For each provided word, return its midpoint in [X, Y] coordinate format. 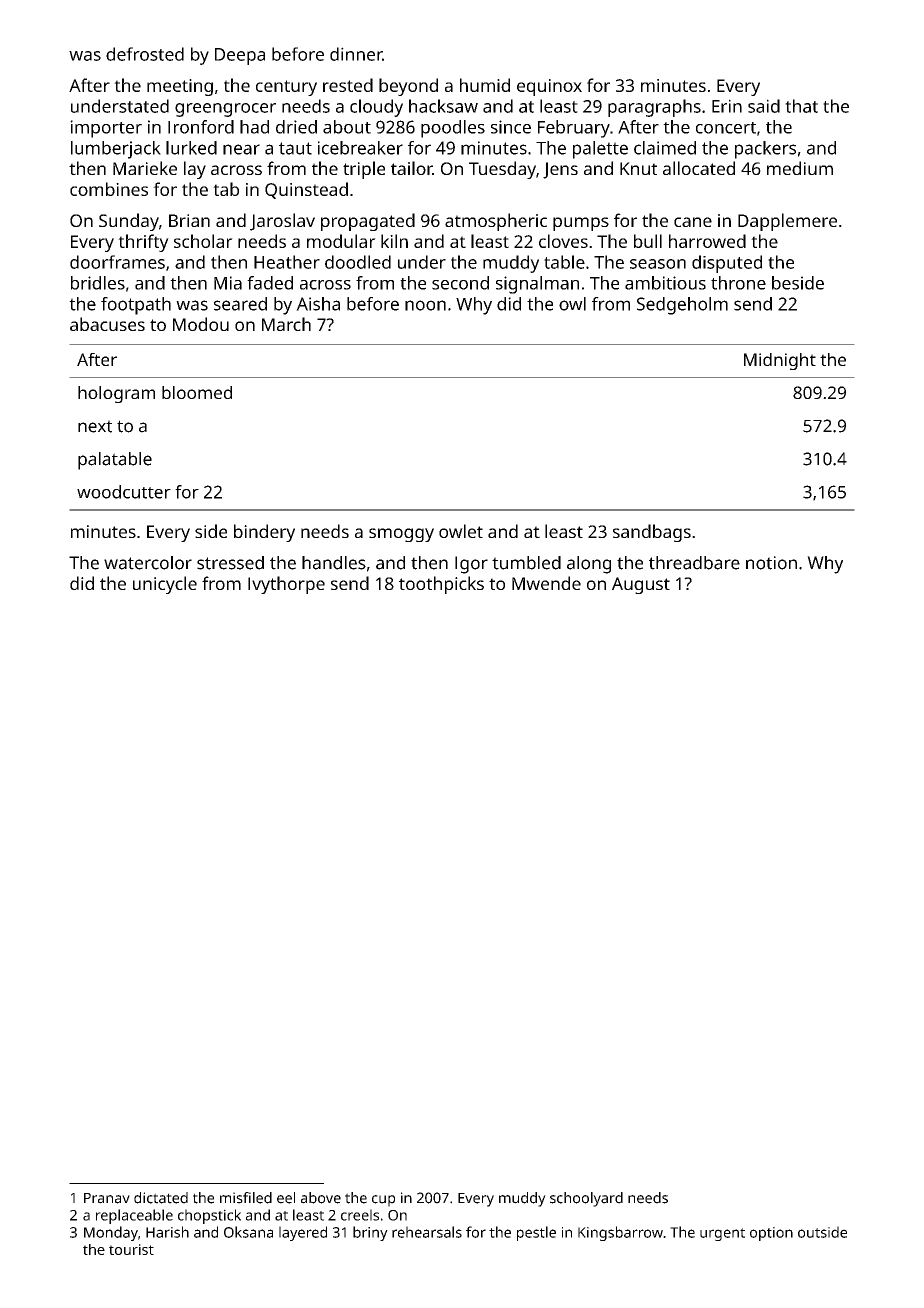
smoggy [401, 535]
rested [348, 85]
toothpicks [441, 585]
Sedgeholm [682, 306]
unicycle [165, 585]
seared [240, 304]
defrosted [145, 54]
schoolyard [586, 1199]
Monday [111, 1233]
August [641, 585]
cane [693, 222]
